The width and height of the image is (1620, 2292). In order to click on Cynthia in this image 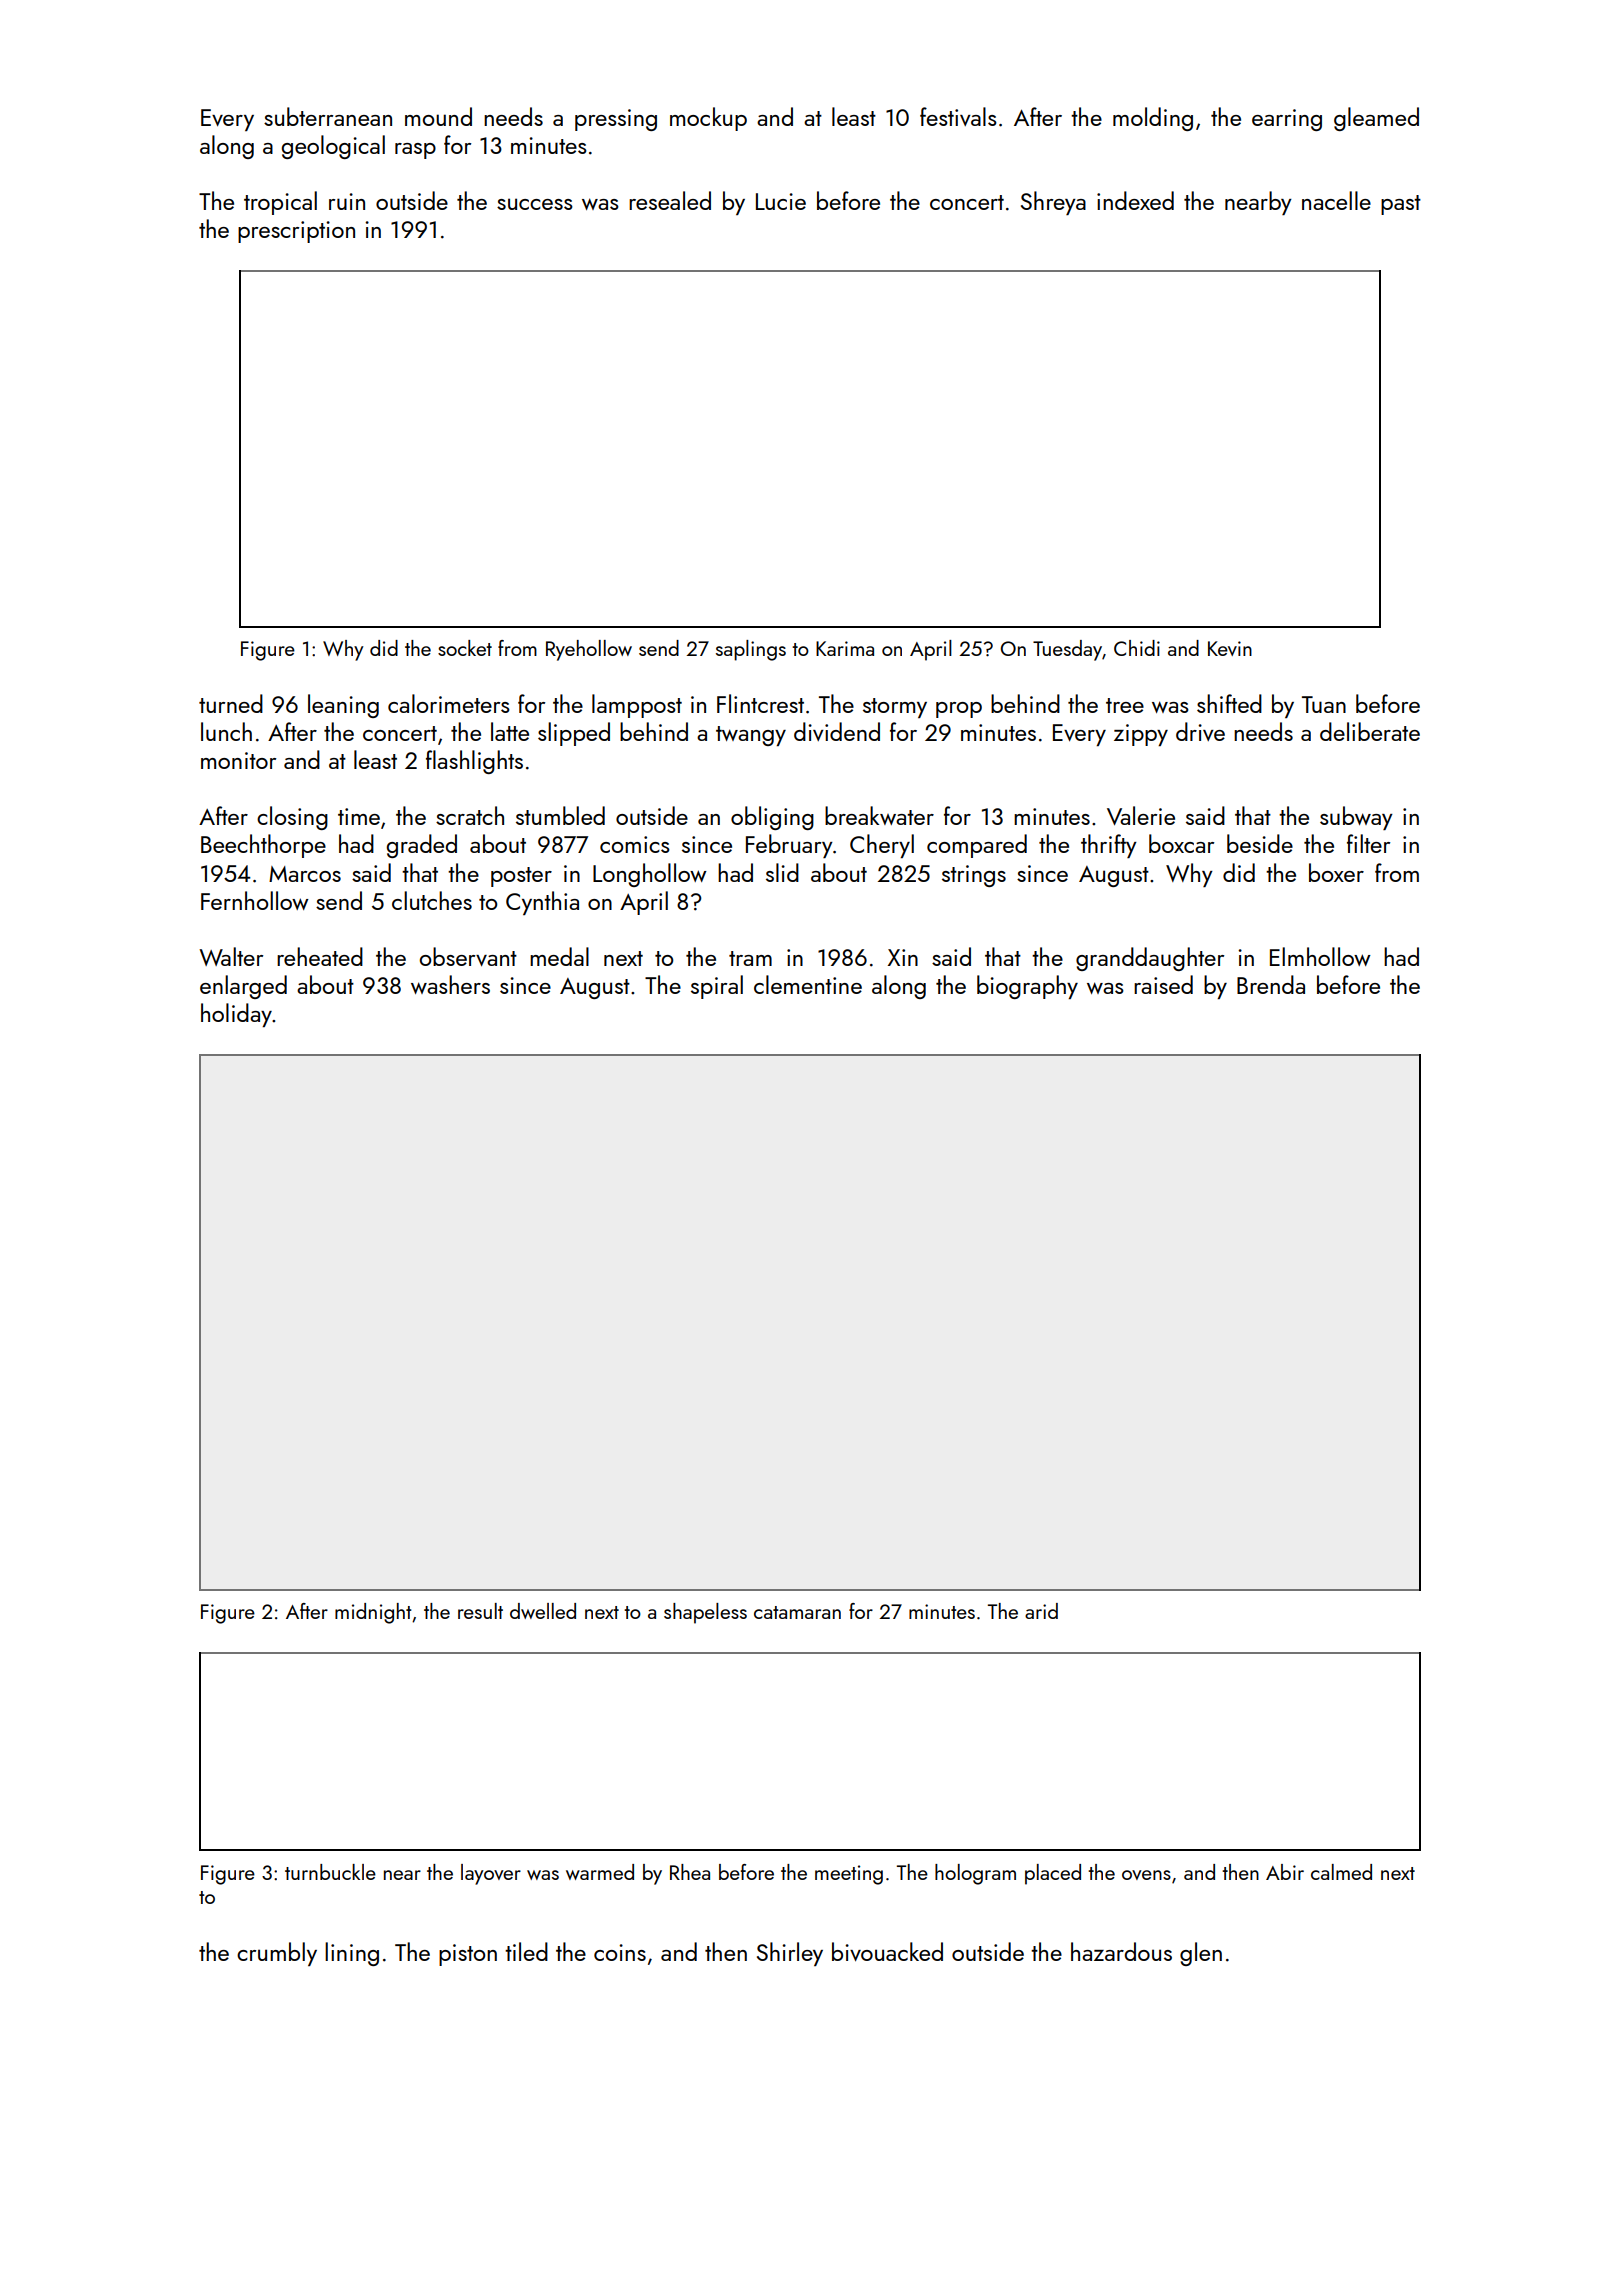, I will do `click(542, 903)`.
